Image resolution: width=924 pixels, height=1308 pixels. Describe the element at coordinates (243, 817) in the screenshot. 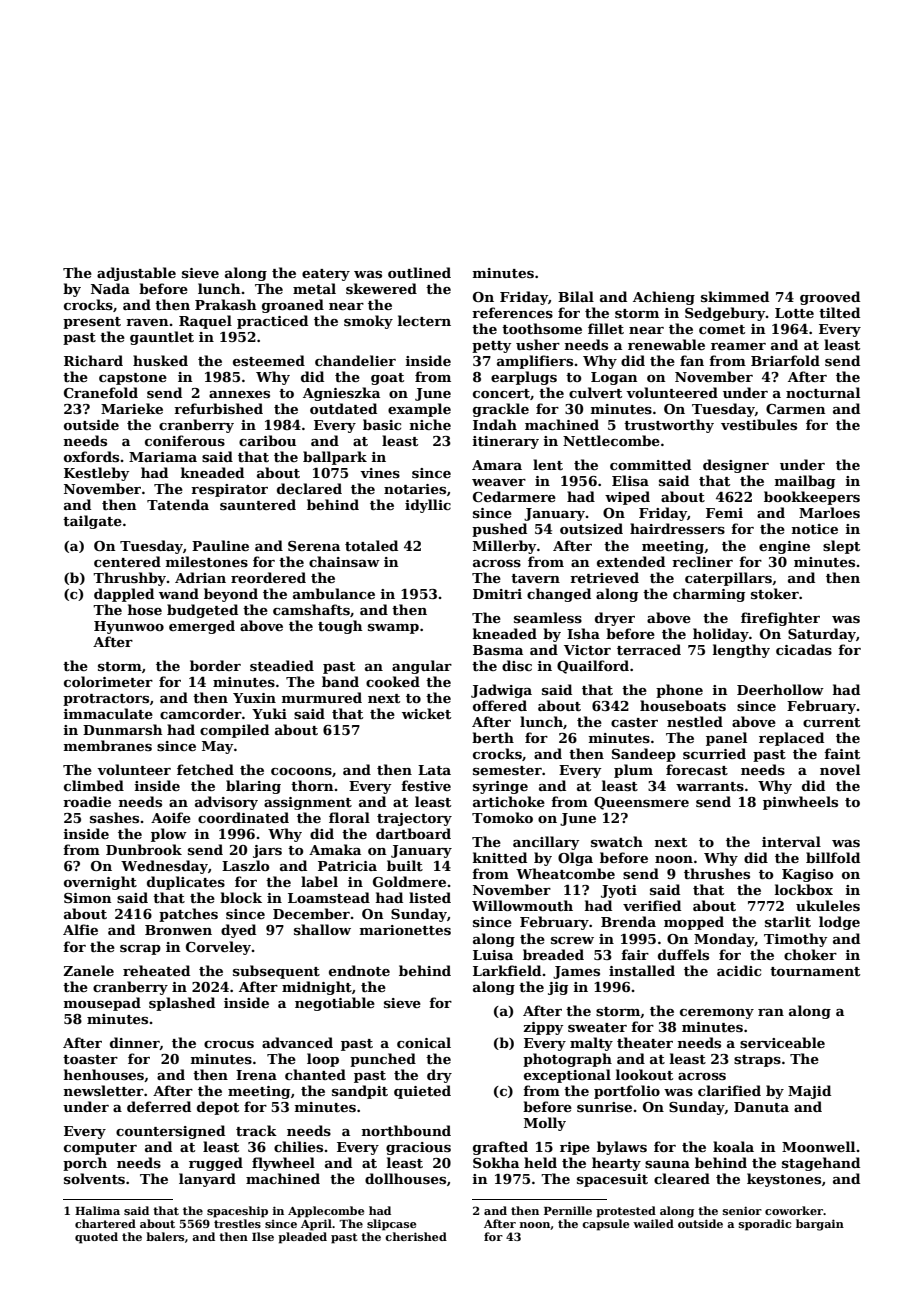

I see `coordinated` at that location.
